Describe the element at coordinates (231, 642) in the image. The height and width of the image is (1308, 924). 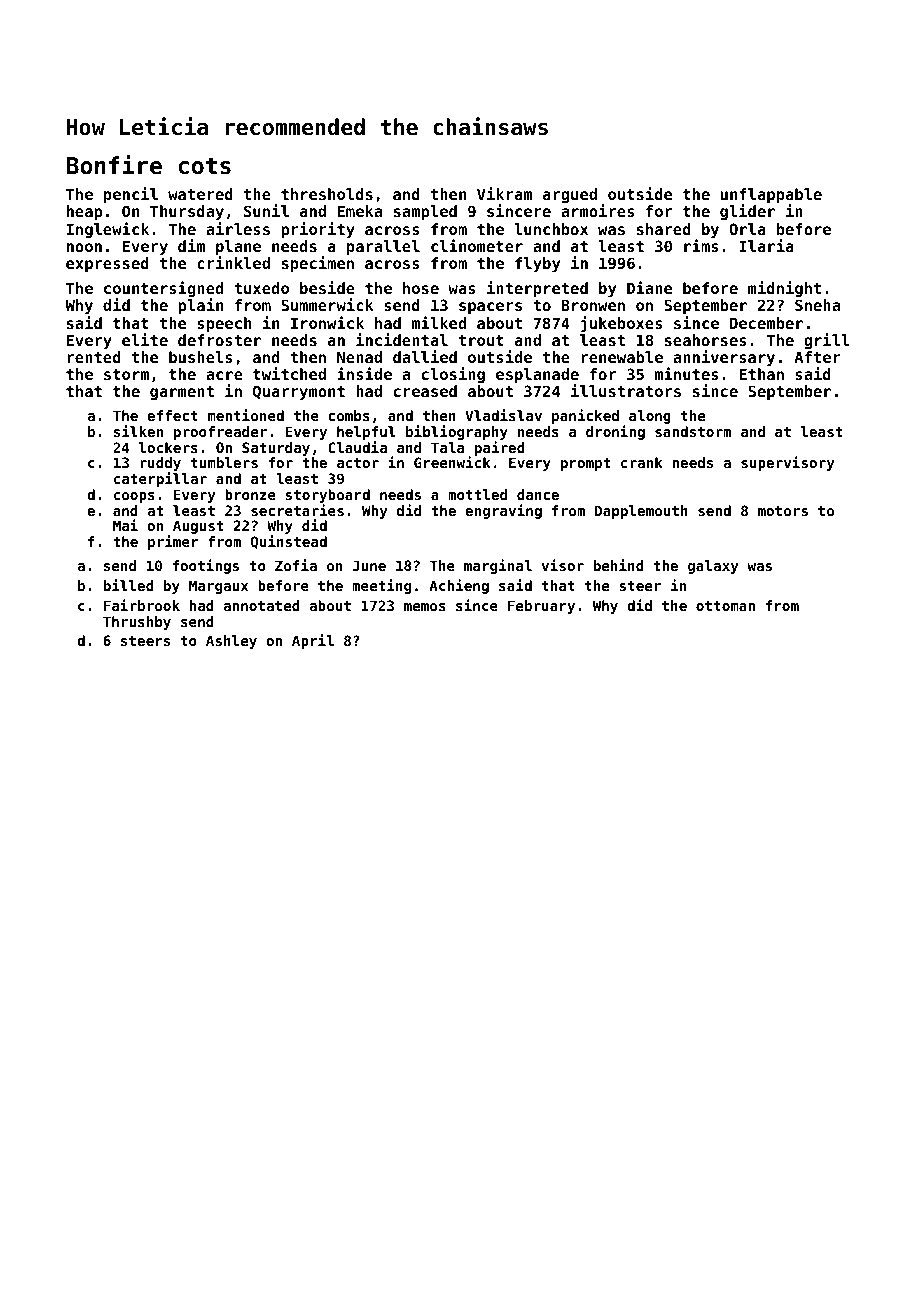
I see `Ashley` at that location.
